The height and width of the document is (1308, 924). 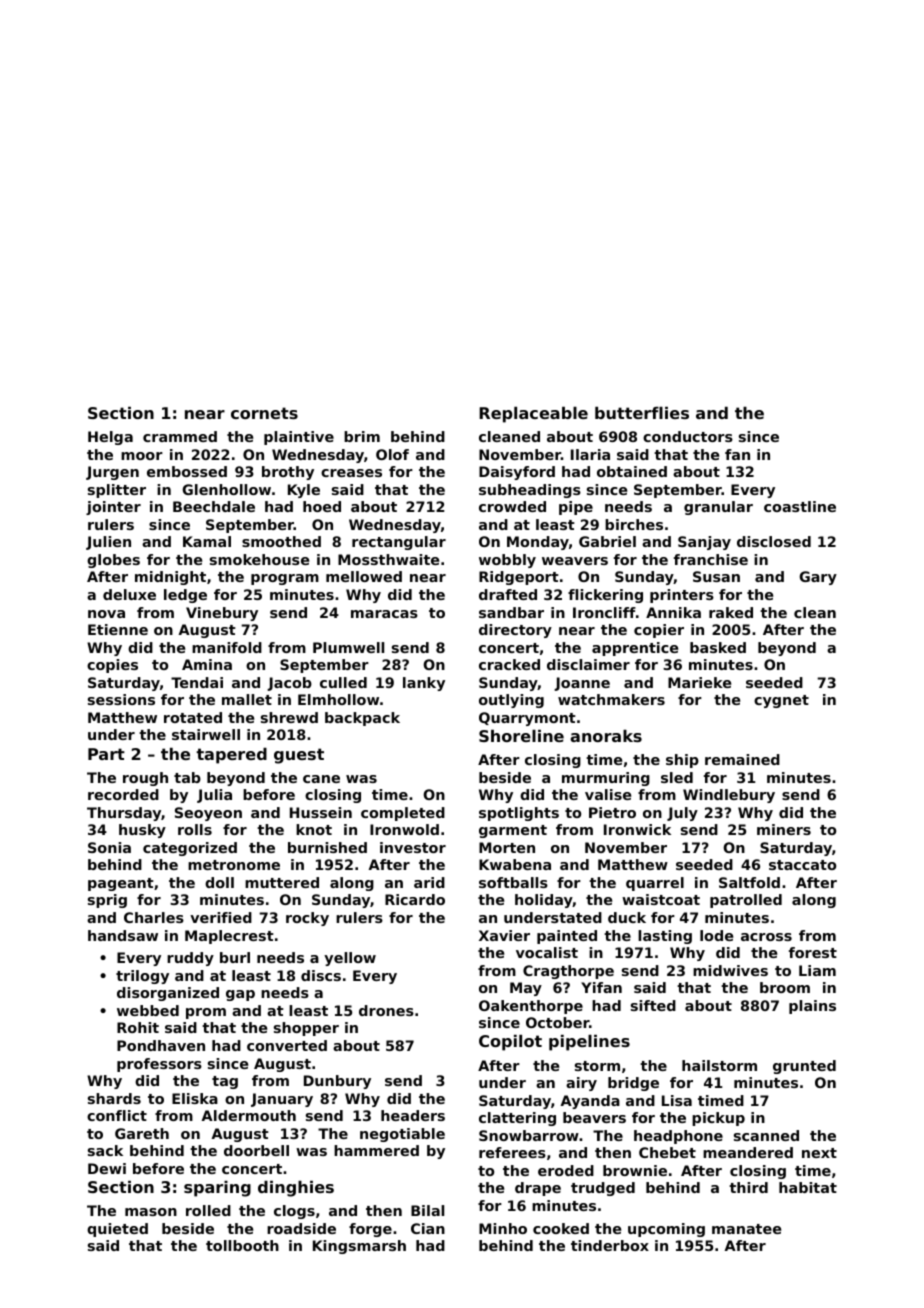 I want to click on Liam, so click(x=817, y=970).
